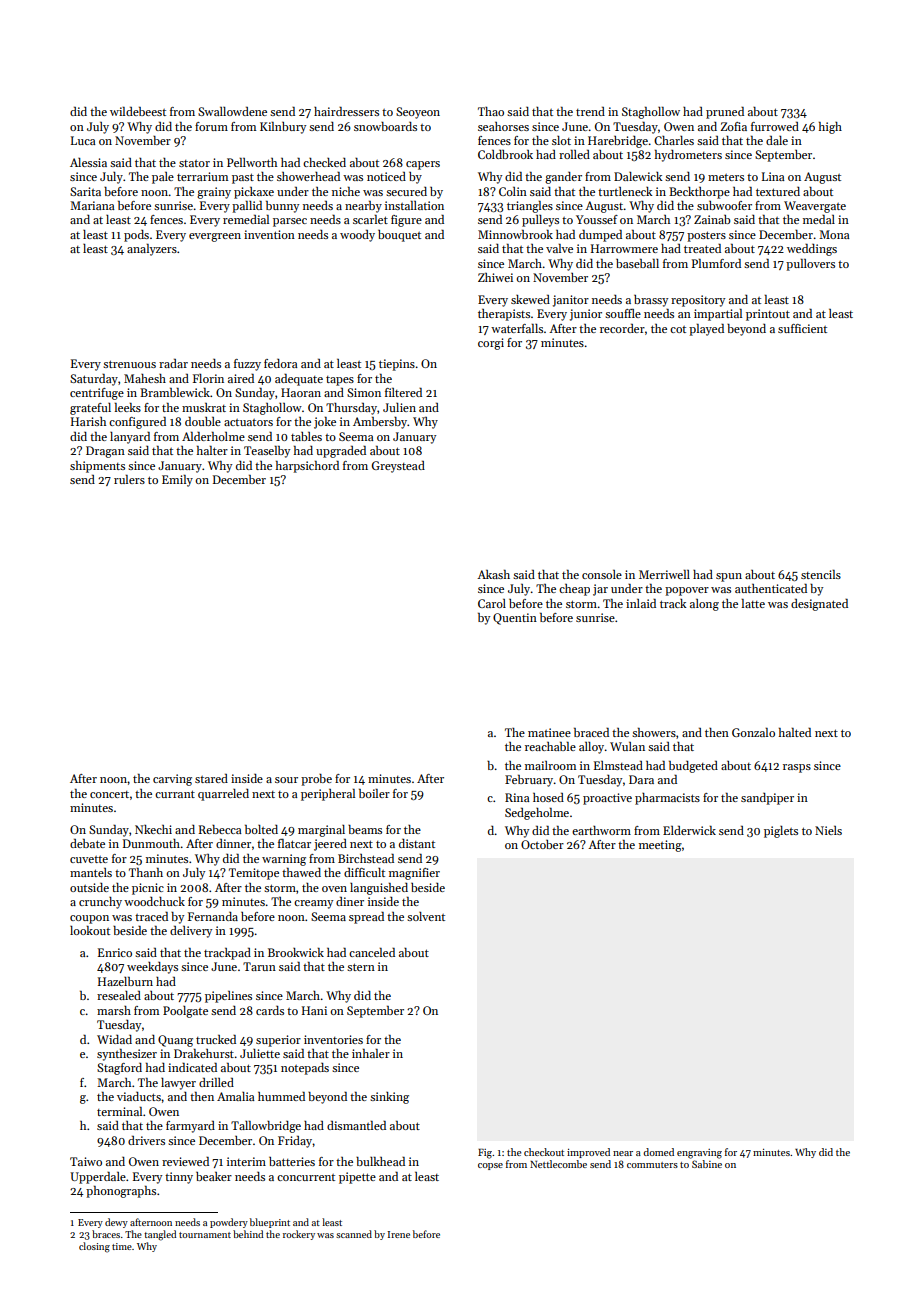 This screenshot has height=1308, width=924. What do you see at coordinates (414, 205) in the screenshot?
I see `installation` at bounding box center [414, 205].
